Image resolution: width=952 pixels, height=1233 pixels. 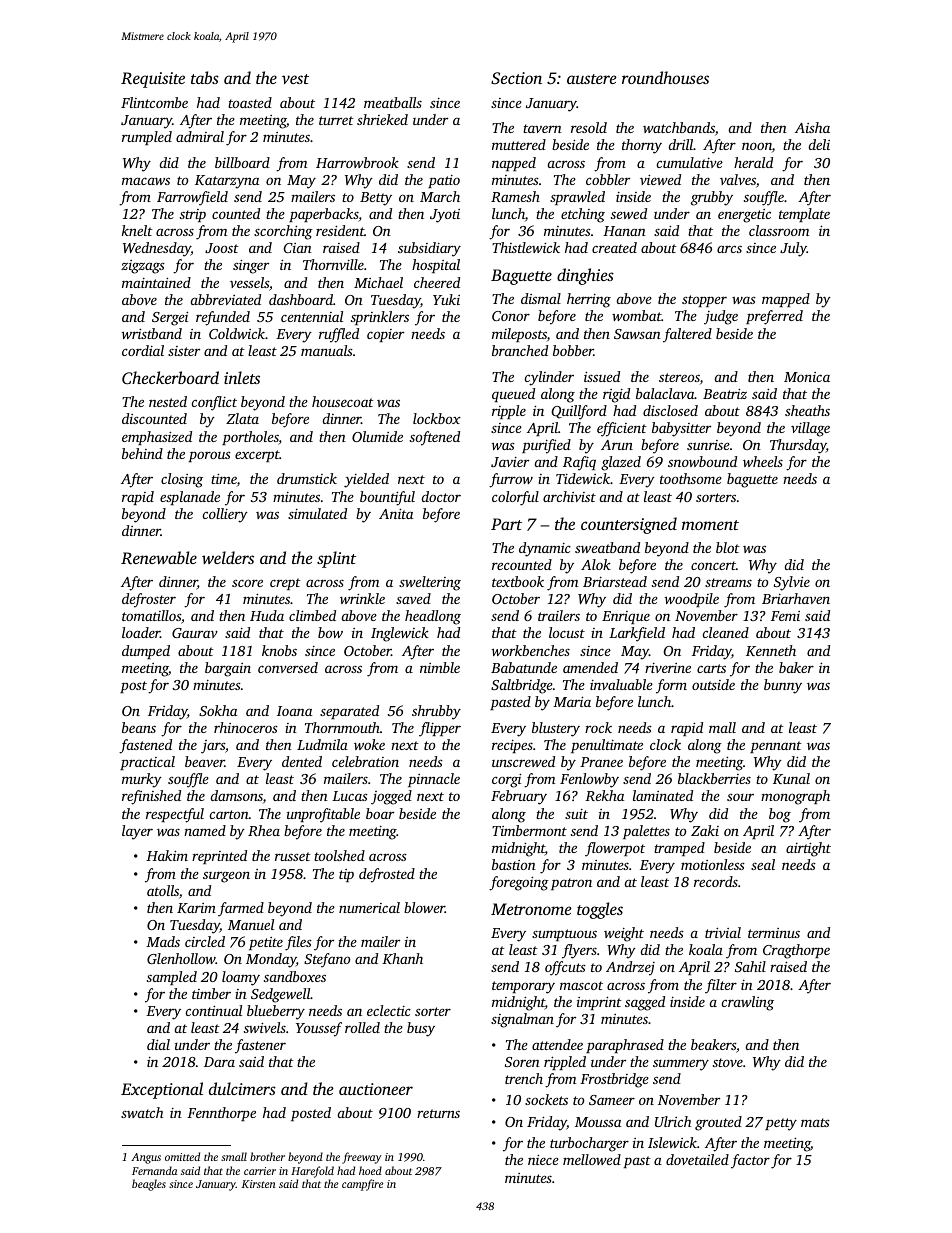 I want to click on workbenches, so click(x=531, y=650).
